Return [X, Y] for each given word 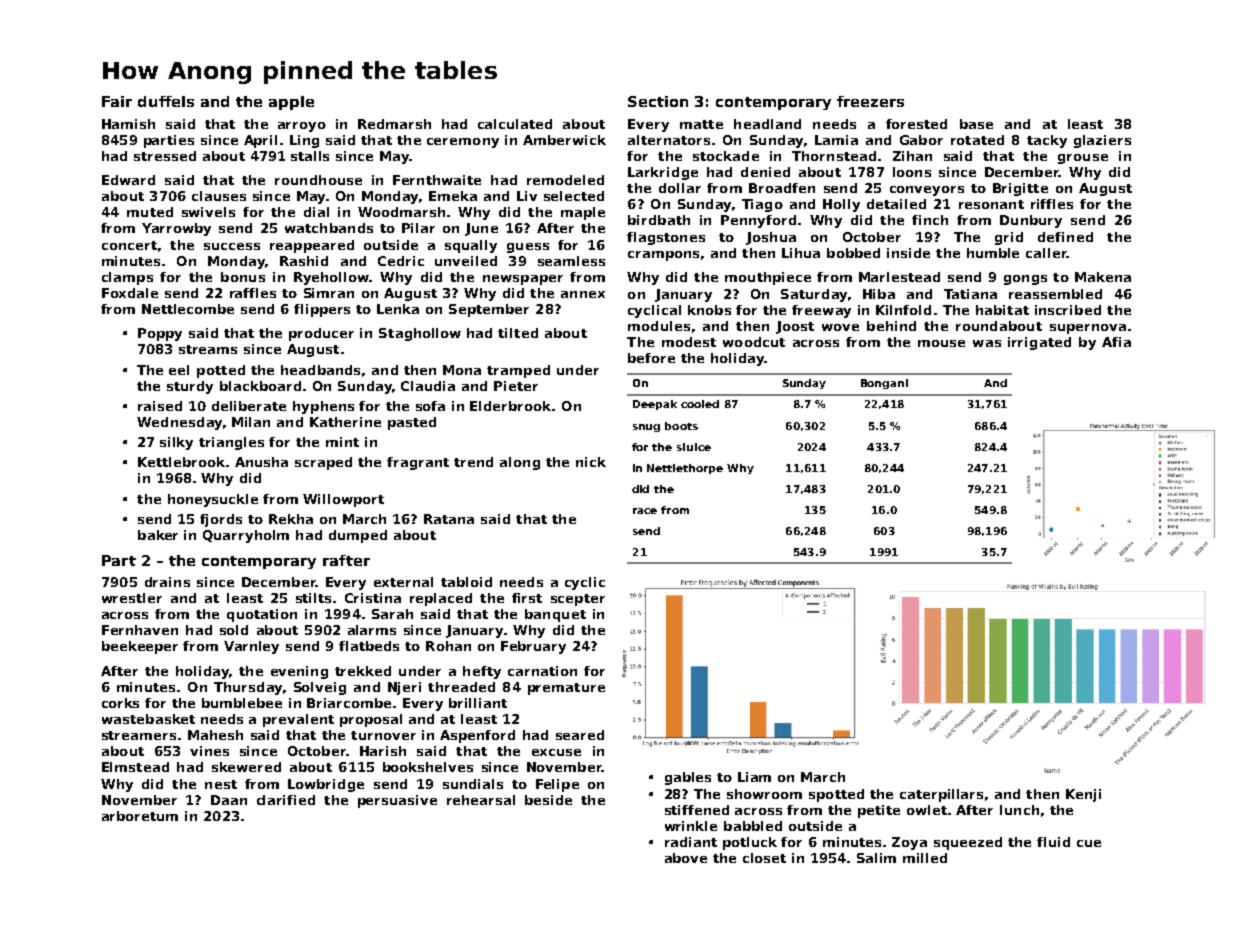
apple [291, 103]
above [686, 858]
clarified [286, 800]
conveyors [927, 191]
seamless [571, 261]
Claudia [428, 386]
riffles [1052, 204]
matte [701, 124]
